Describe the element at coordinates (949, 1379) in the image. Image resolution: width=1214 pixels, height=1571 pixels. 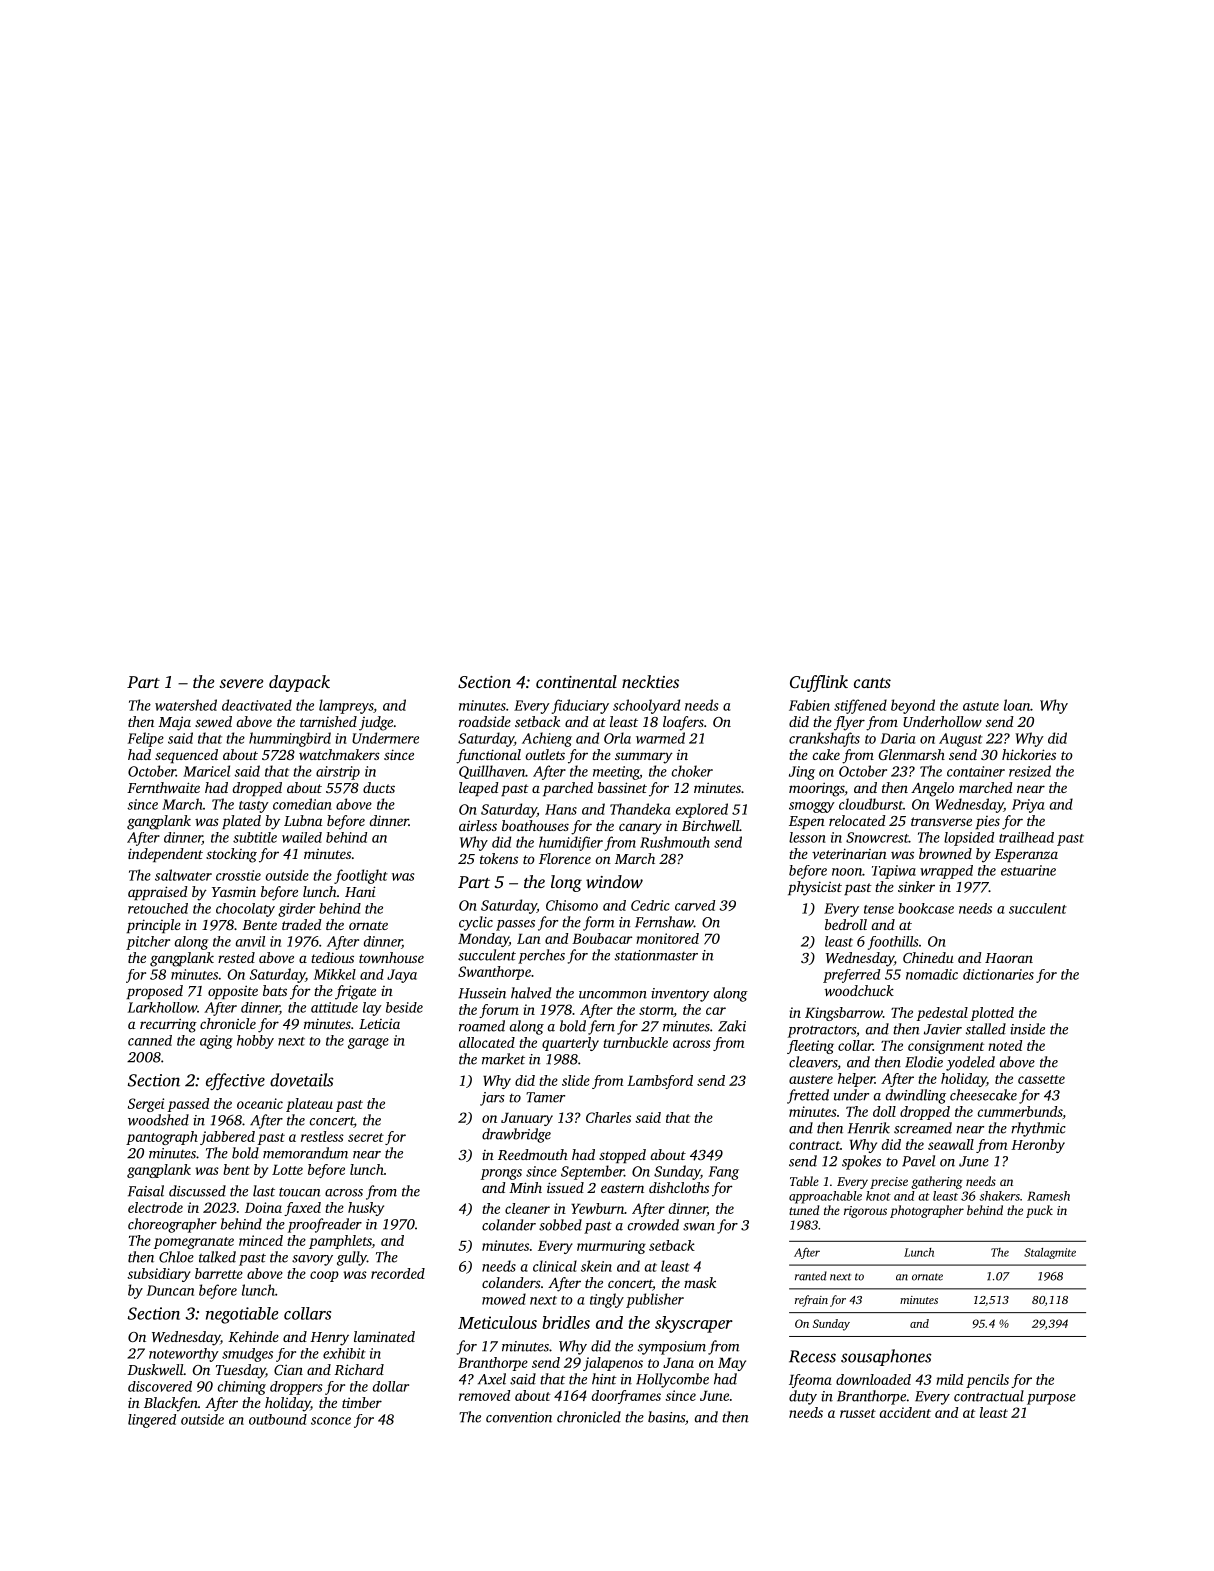
I see `mild` at that location.
